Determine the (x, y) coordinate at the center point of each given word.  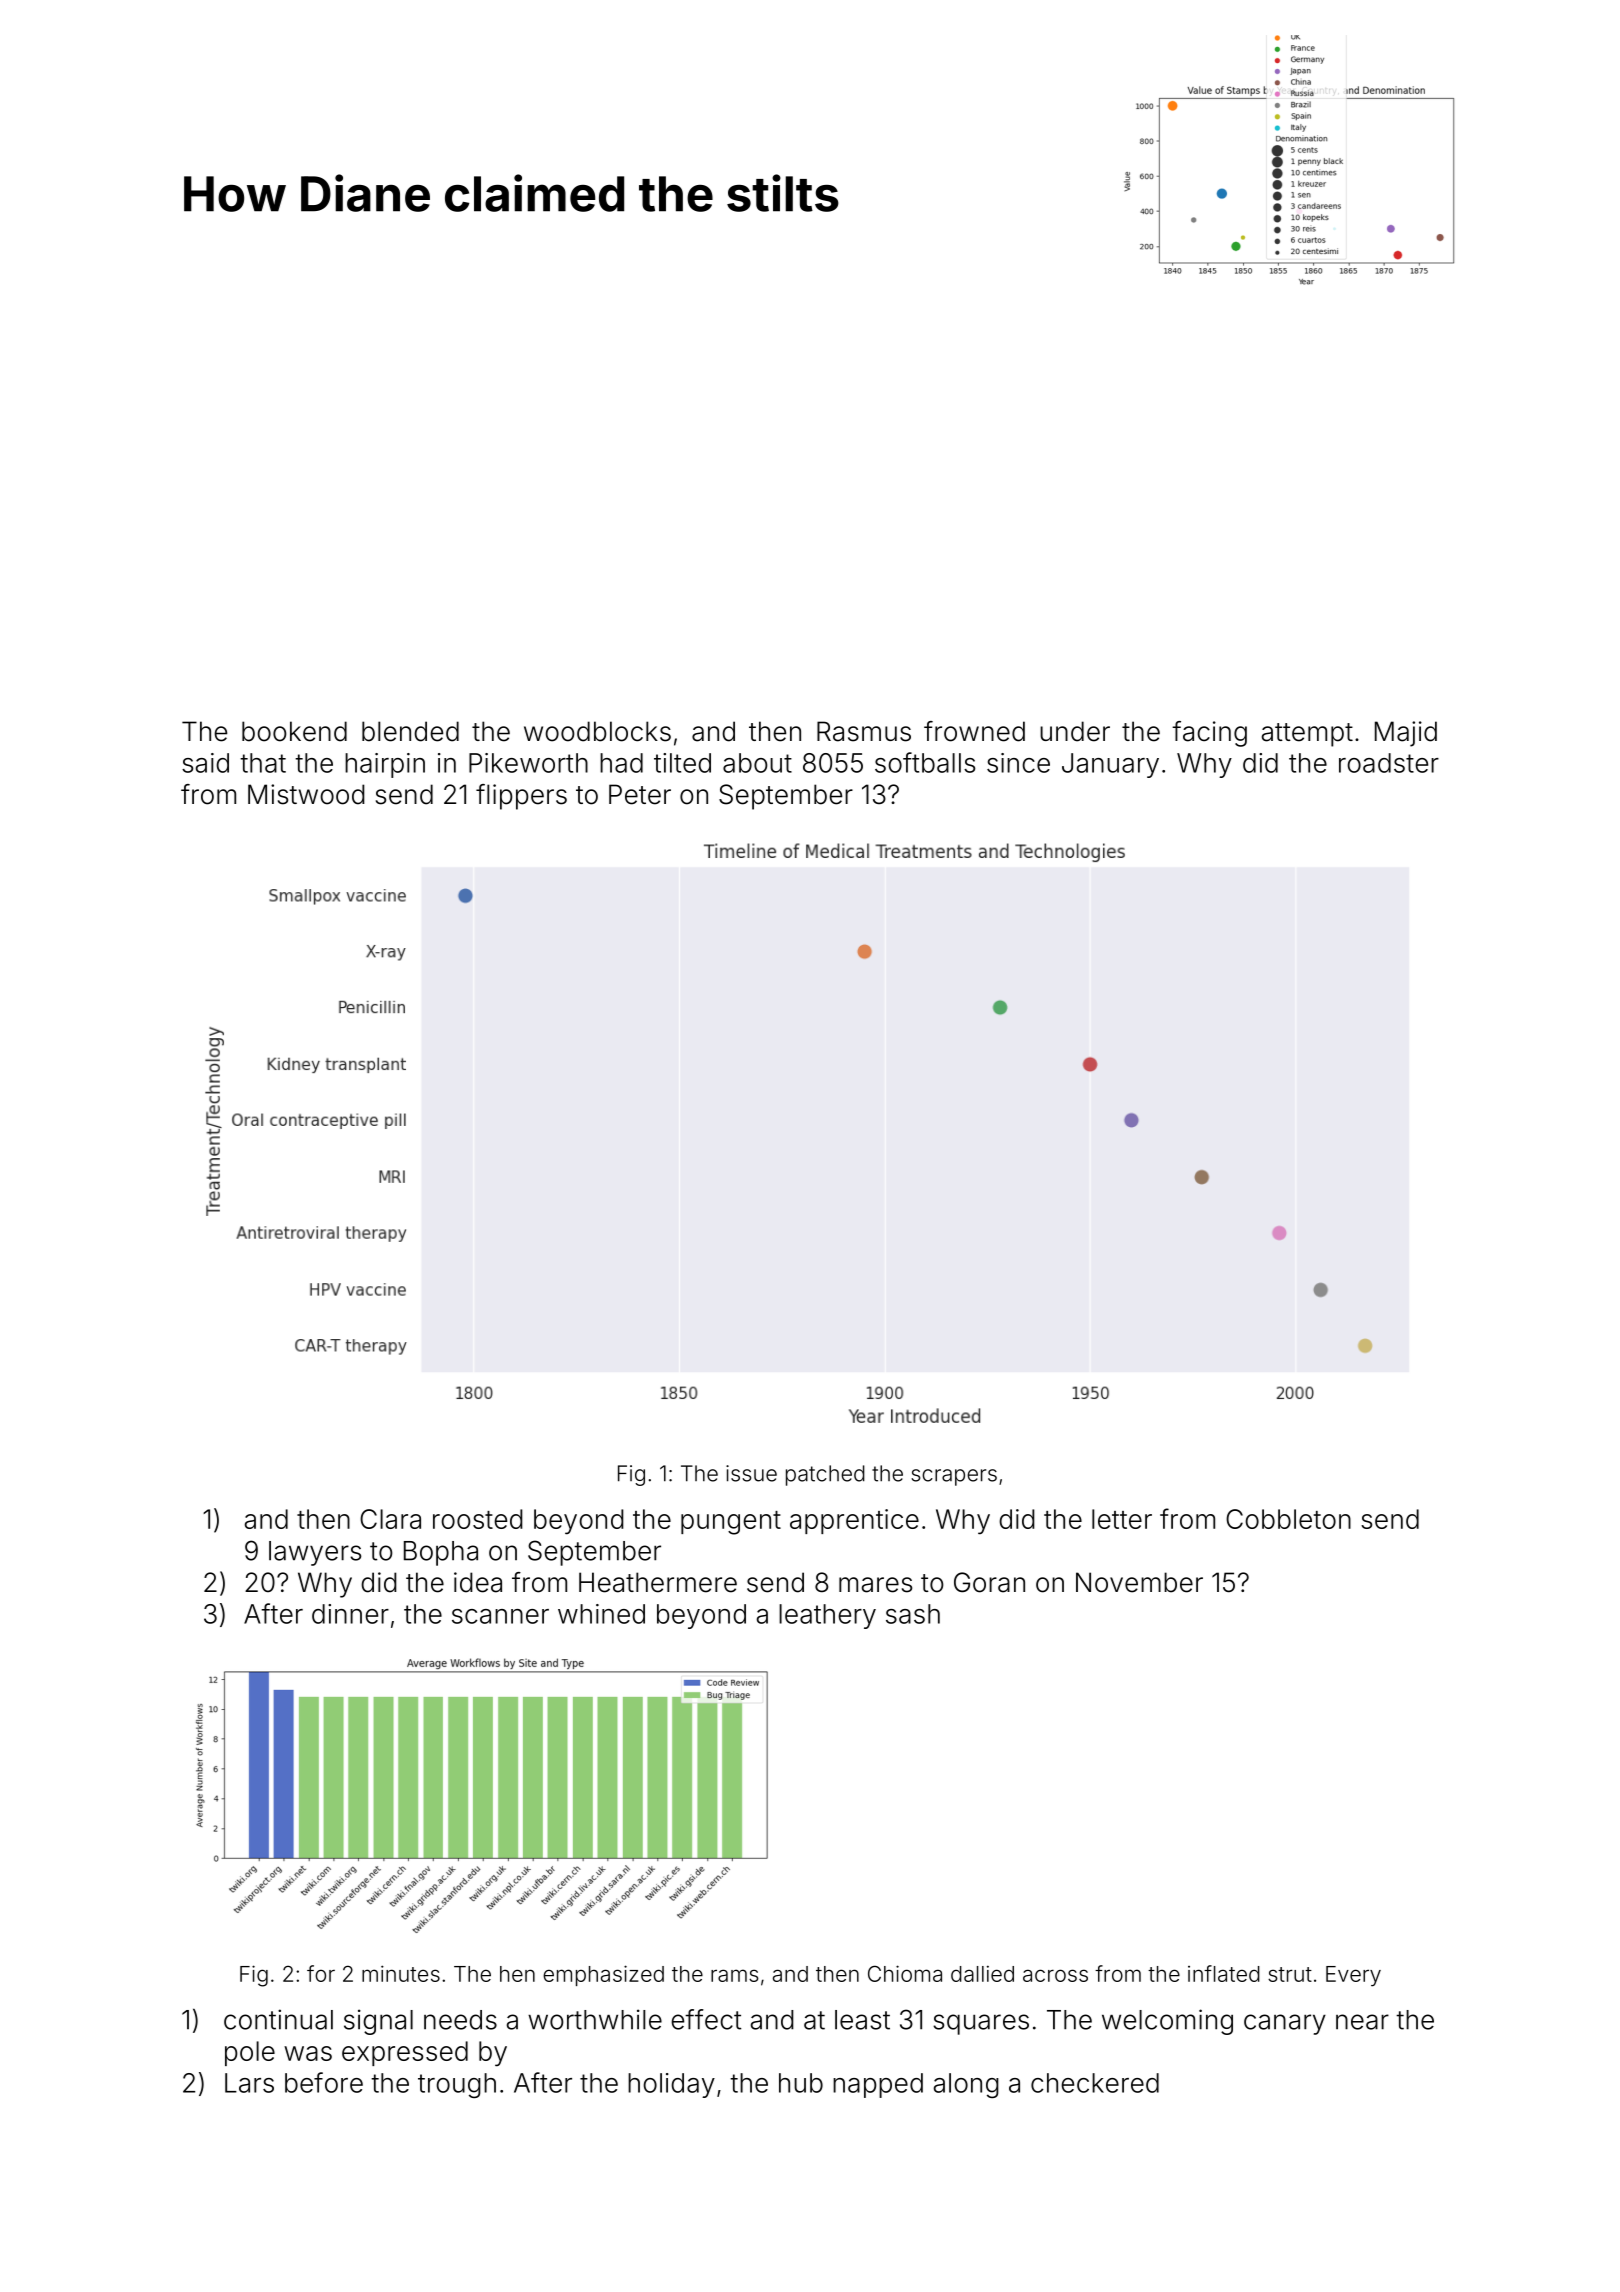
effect (706, 2019)
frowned (974, 731)
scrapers (954, 1477)
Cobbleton (1288, 1519)
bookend (294, 731)
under (1075, 731)
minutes (401, 1973)
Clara (390, 1519)
